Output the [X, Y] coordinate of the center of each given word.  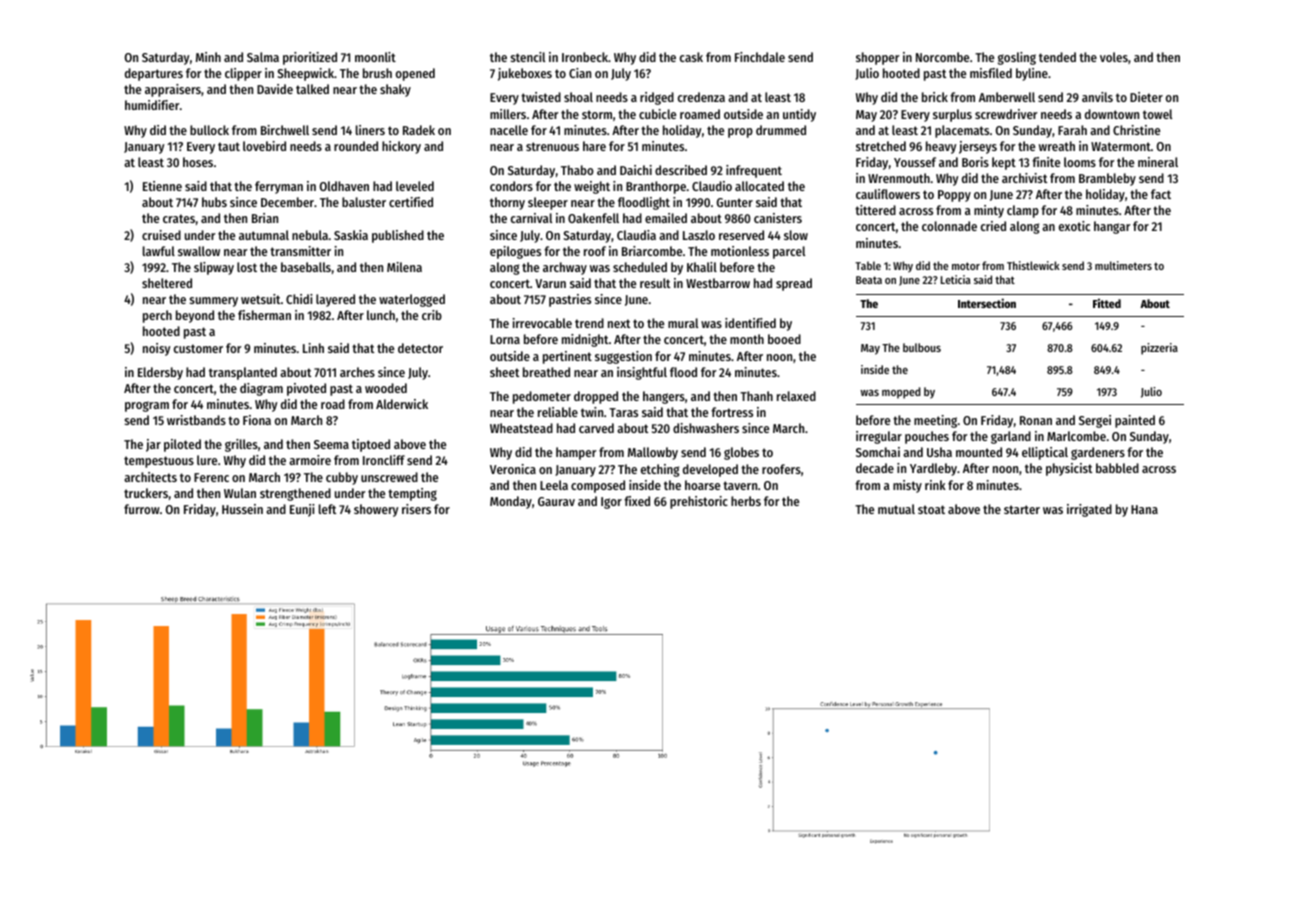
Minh [208, 57]
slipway [214, 268]
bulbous [922, 347]
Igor [611, 503]
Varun [550, 283]
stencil [528, 57]
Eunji [302, 510]
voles [1114, 57]
